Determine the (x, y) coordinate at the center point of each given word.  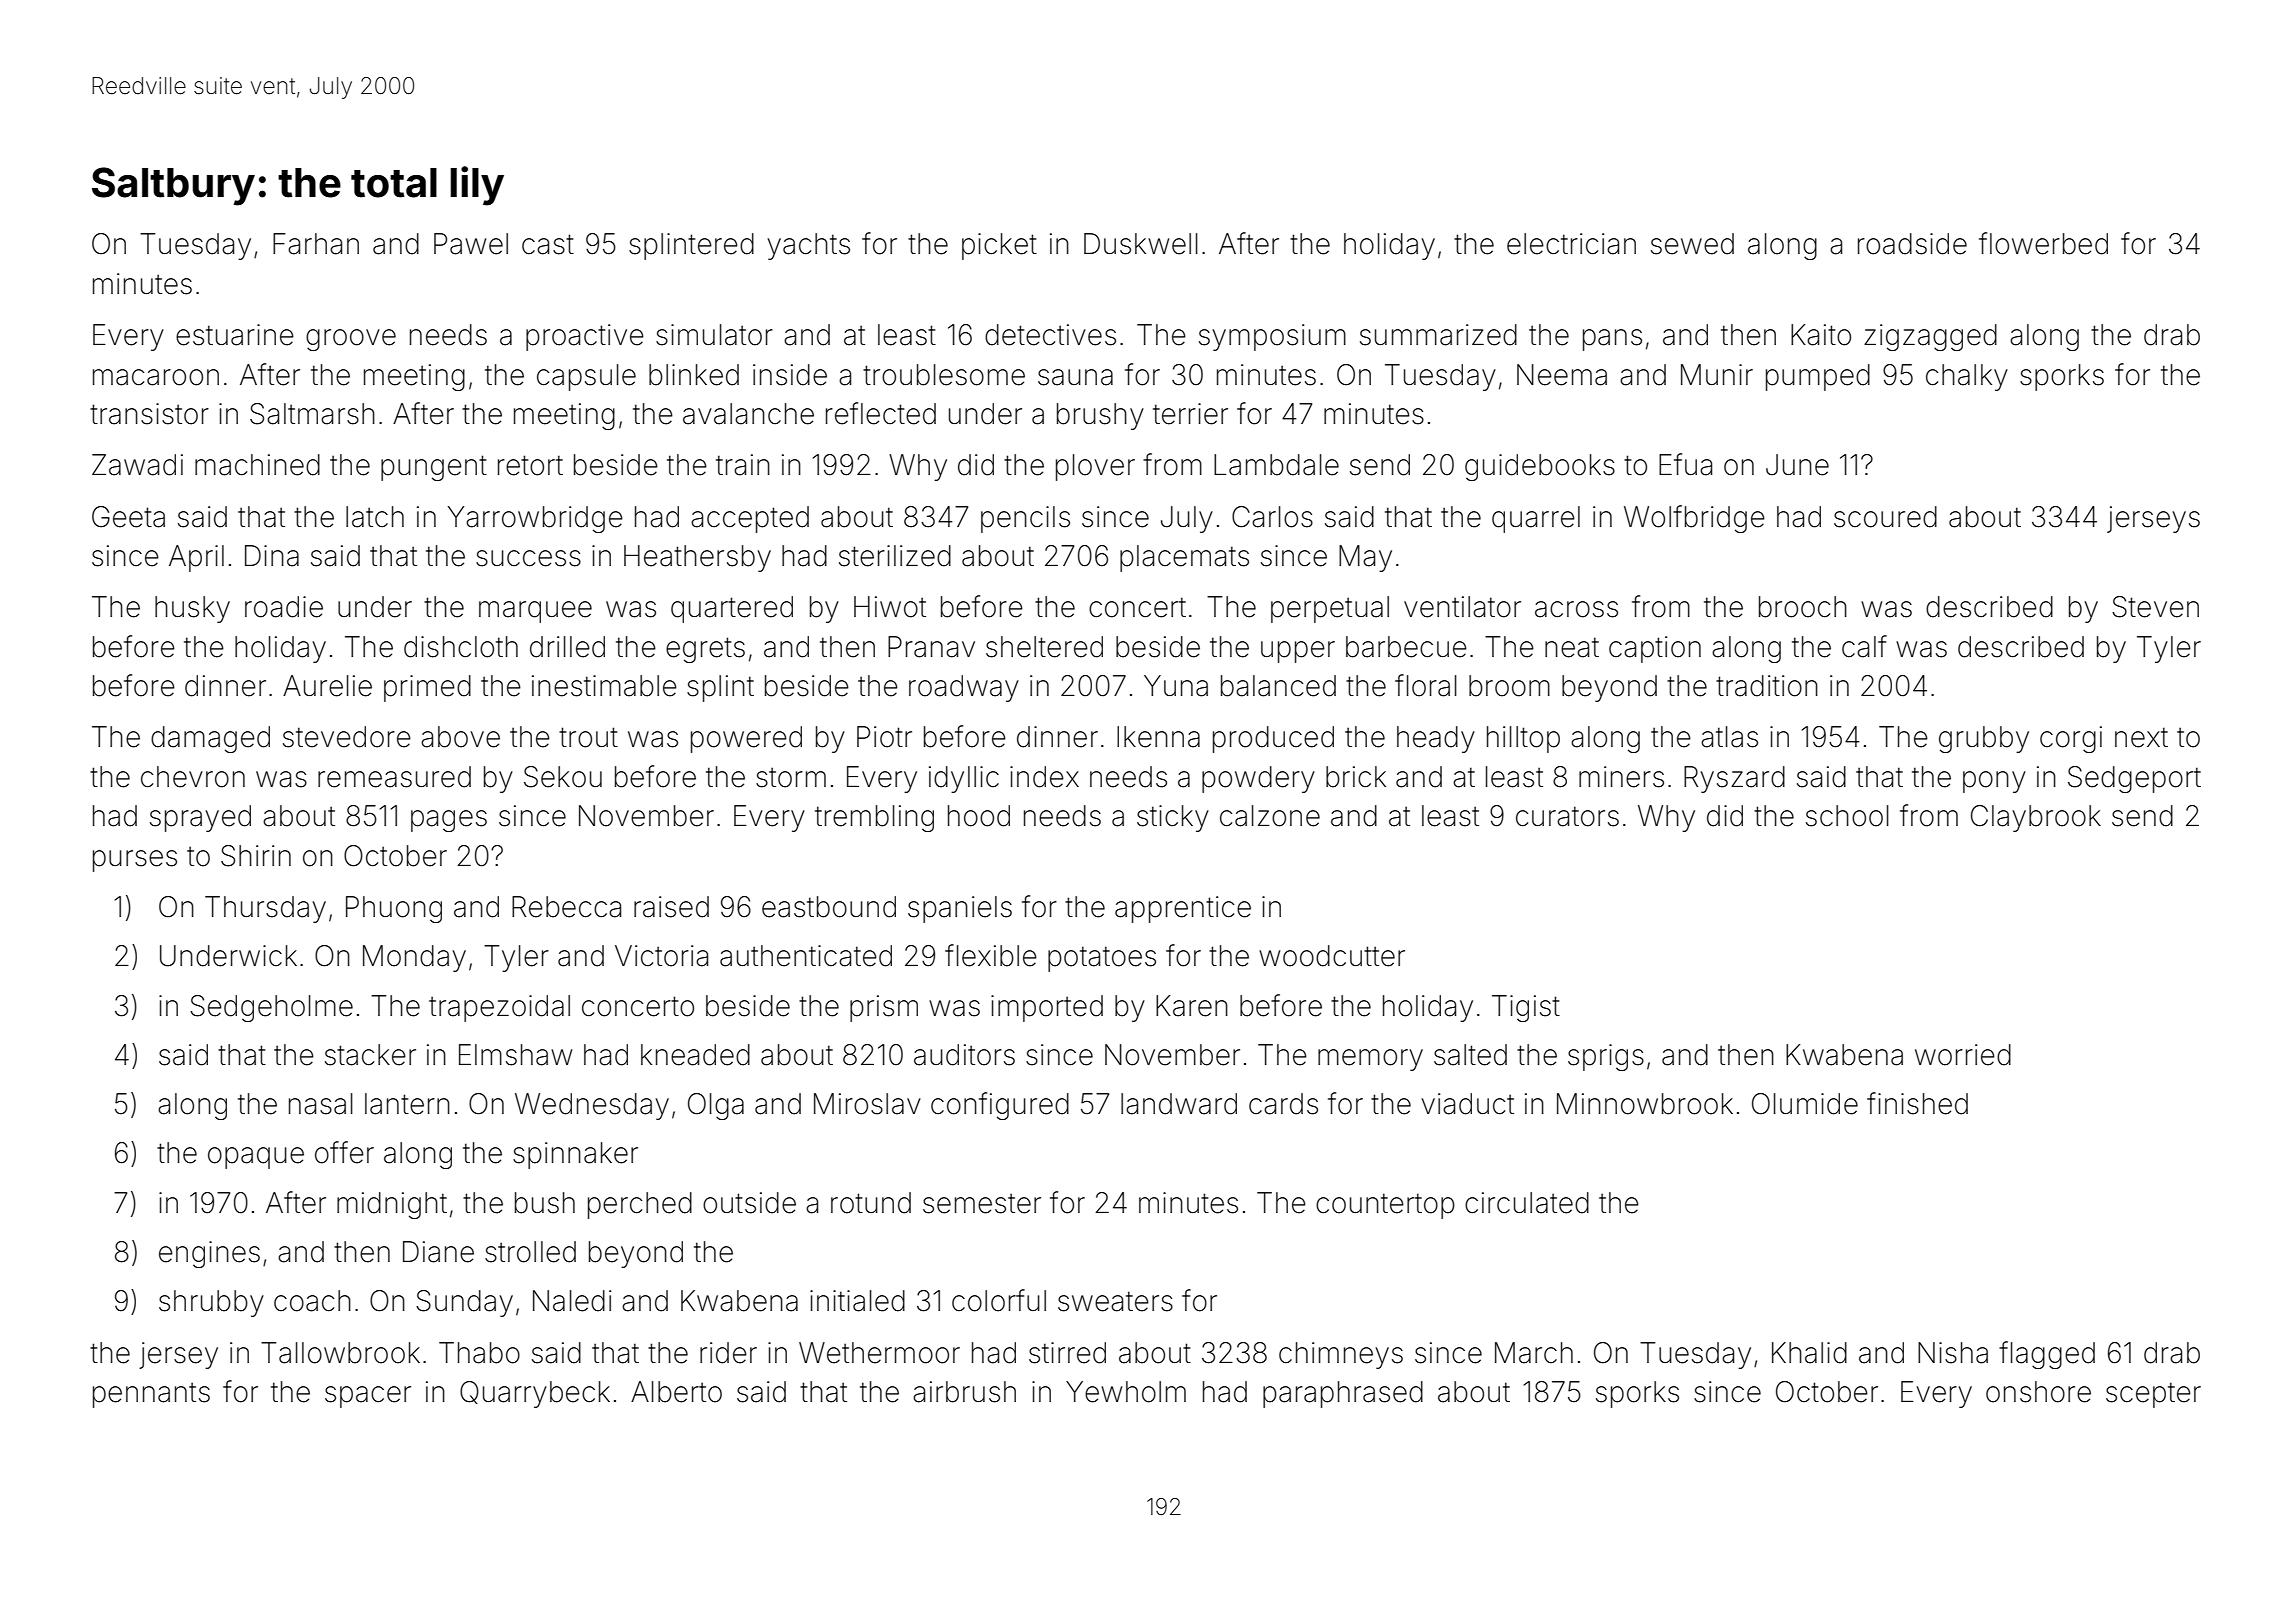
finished (1917, 1103)
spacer (368, 1397)
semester (982, 1203)
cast (548, 244)
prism (884, 1008)
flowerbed (2043, 243)
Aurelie (327, 686)
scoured (1885, 517)
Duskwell (1141, 244)
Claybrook (2036, 818)
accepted (750, 519)
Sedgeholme (271, 1008)
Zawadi (137, 465)
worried (1963, 1055)
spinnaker (575, 1155)
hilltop (1523, 739)
